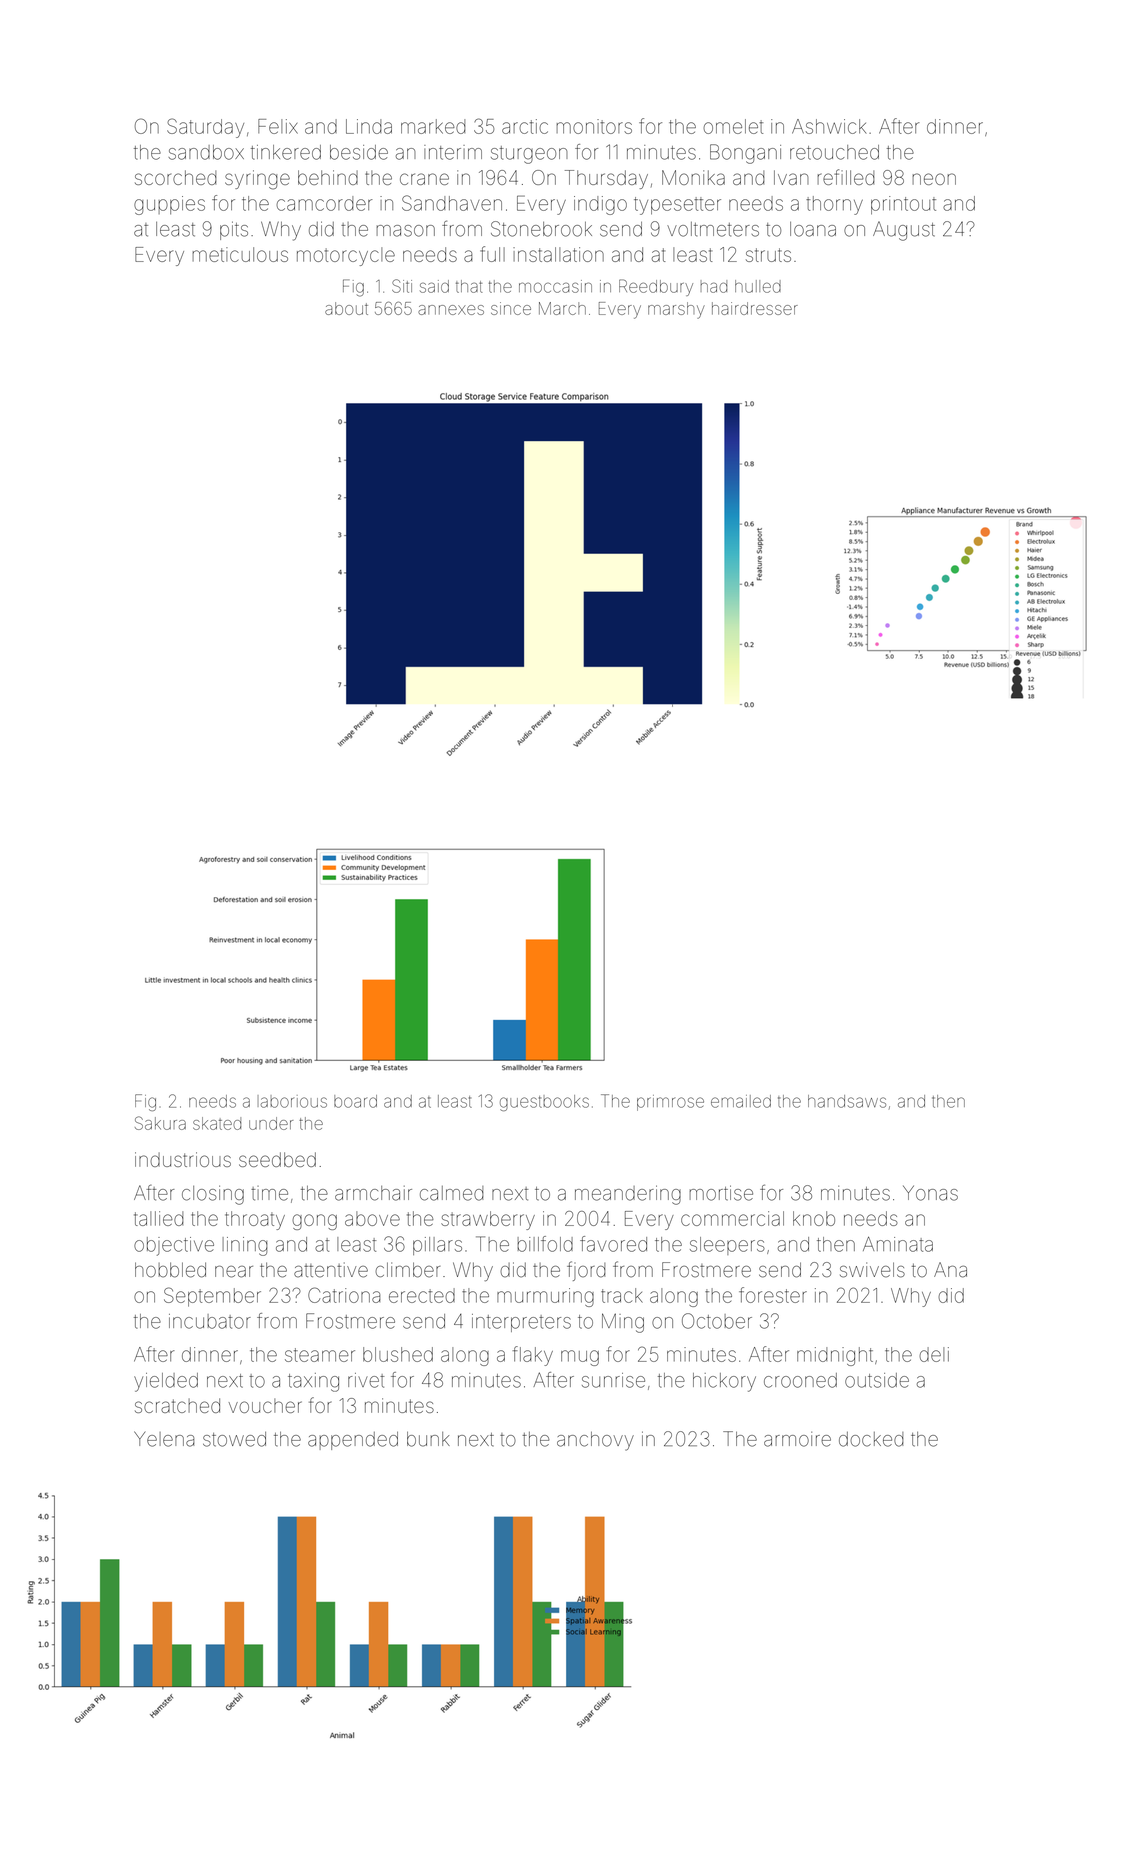 The height and width of the screenshot is (1849, 1123). Describe the element at coordinates (741, 1101) in the screenshot. I see `emailed` at that location.
